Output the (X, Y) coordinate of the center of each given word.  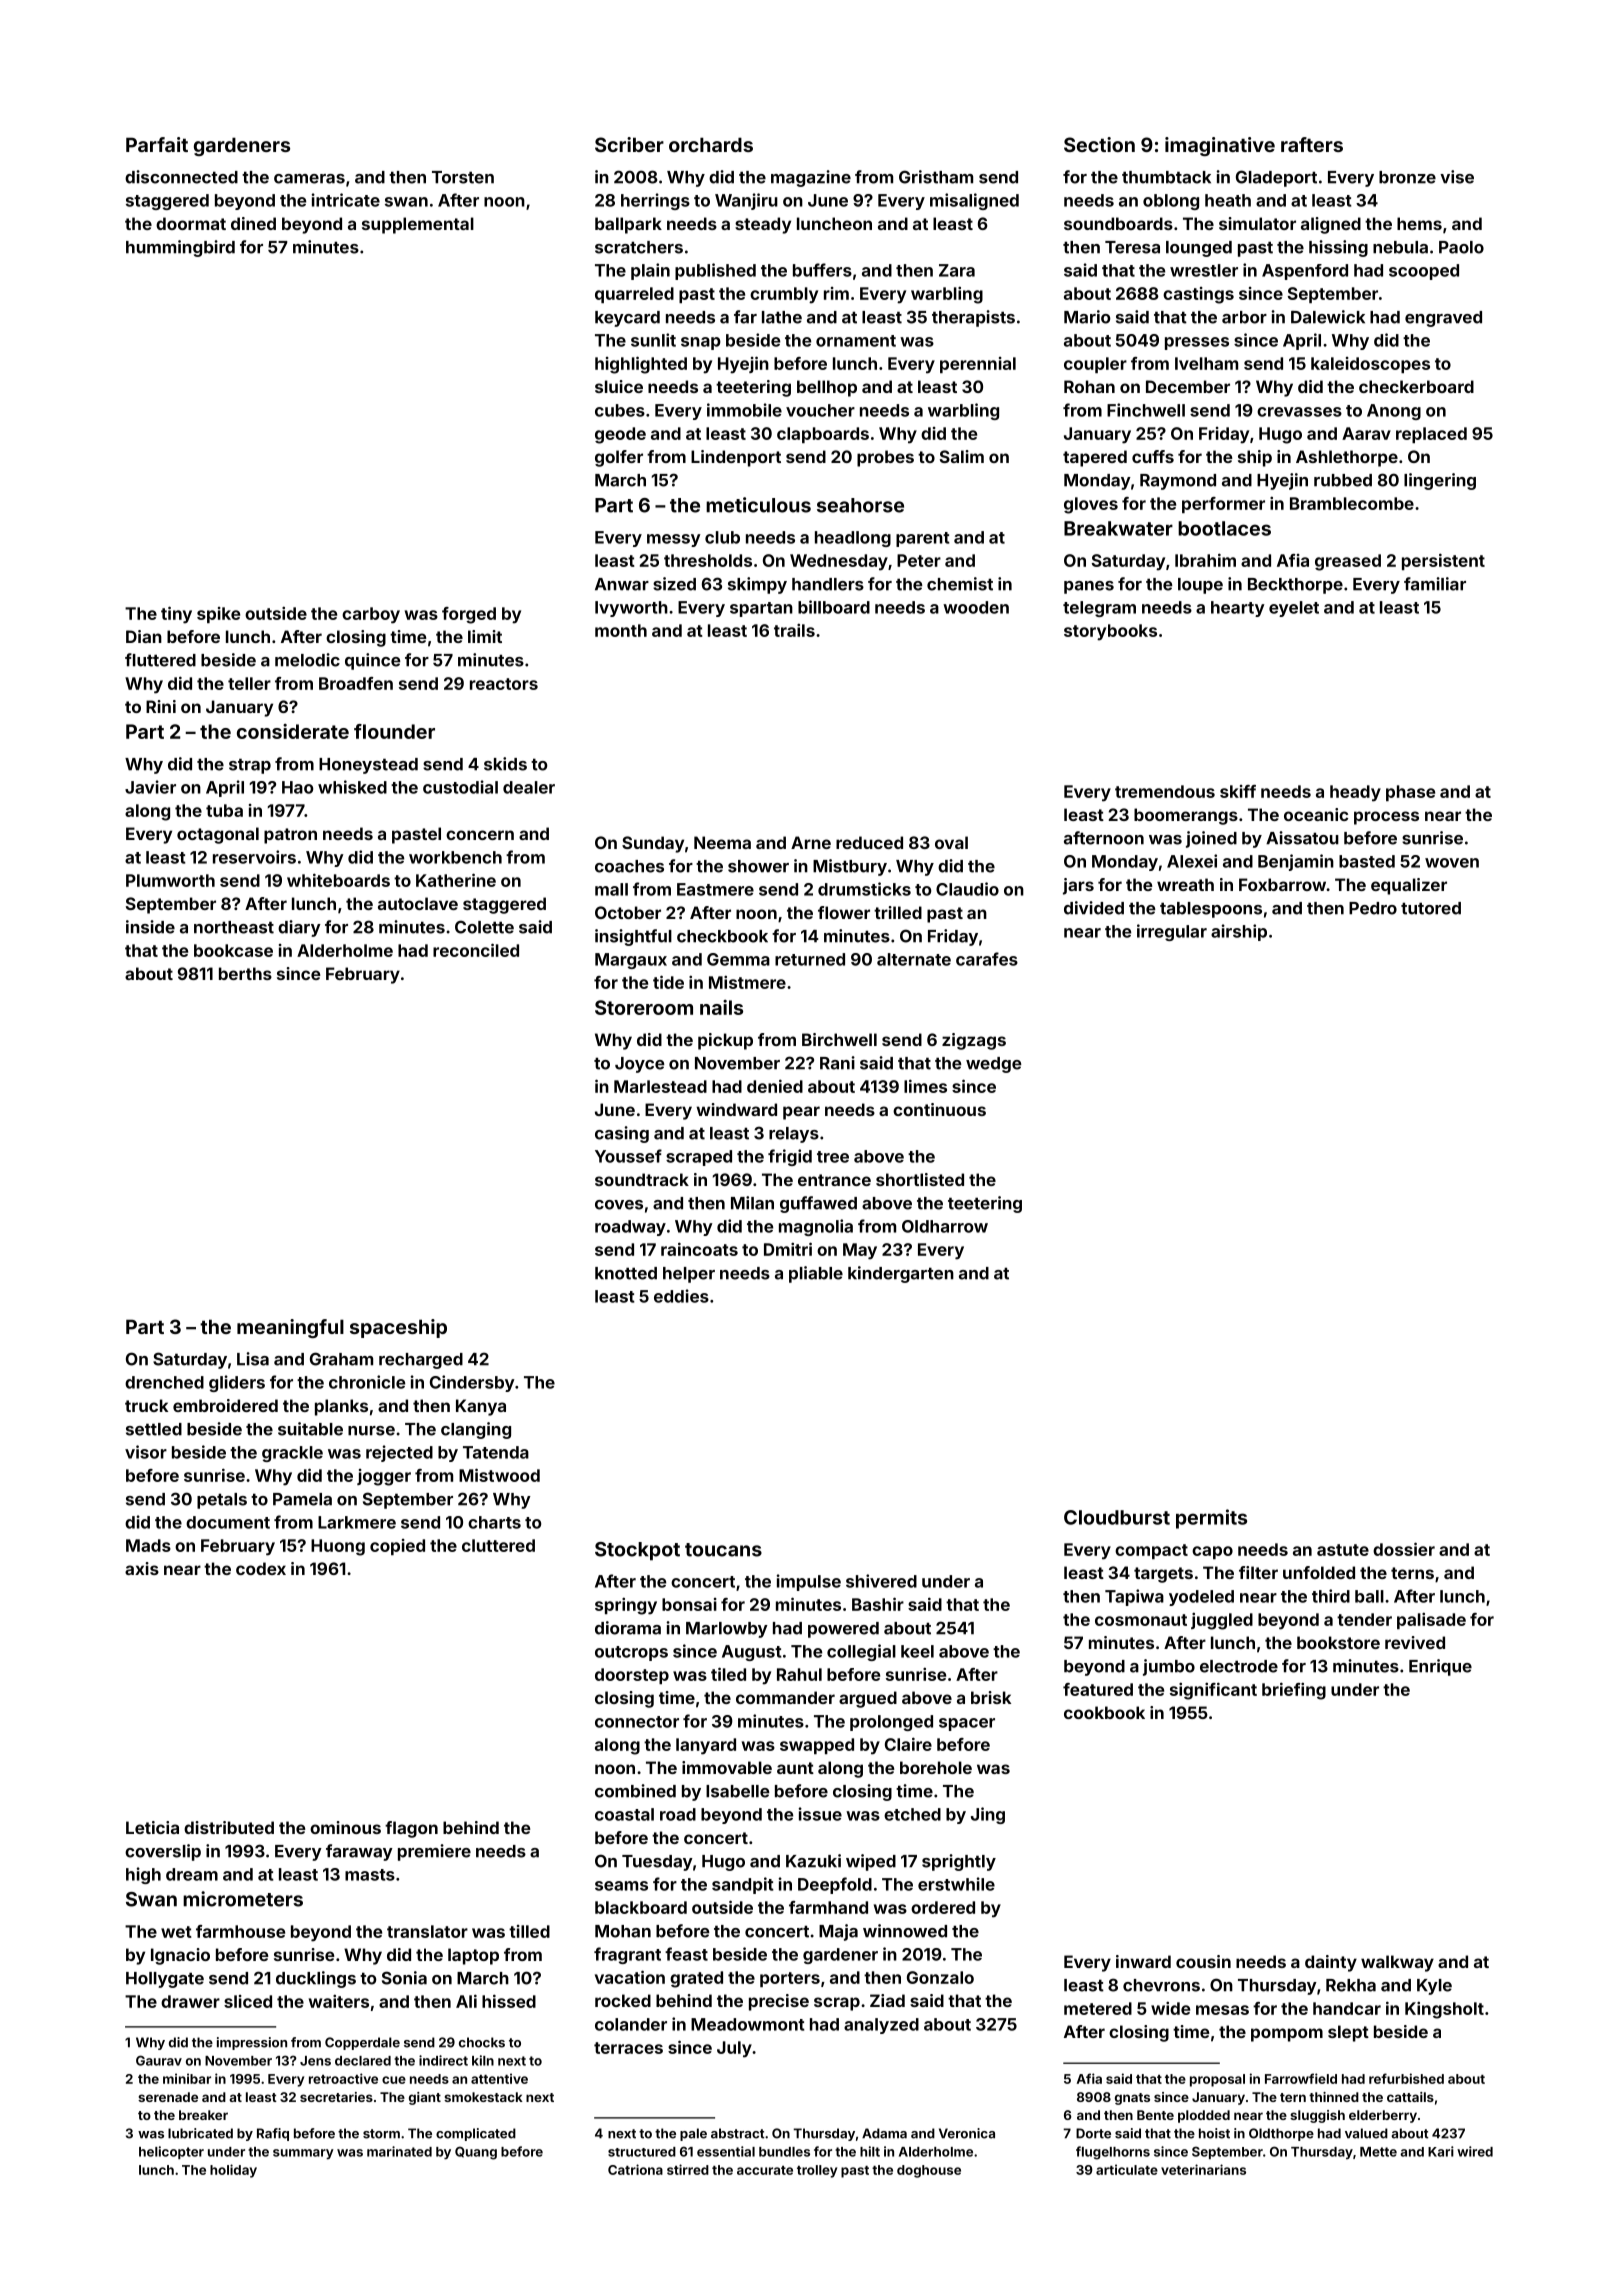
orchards (711, 144)
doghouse (929, 2171)
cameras (309, 179)
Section (1099, 144)
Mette (1378, 2152)
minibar (187, 2078)
